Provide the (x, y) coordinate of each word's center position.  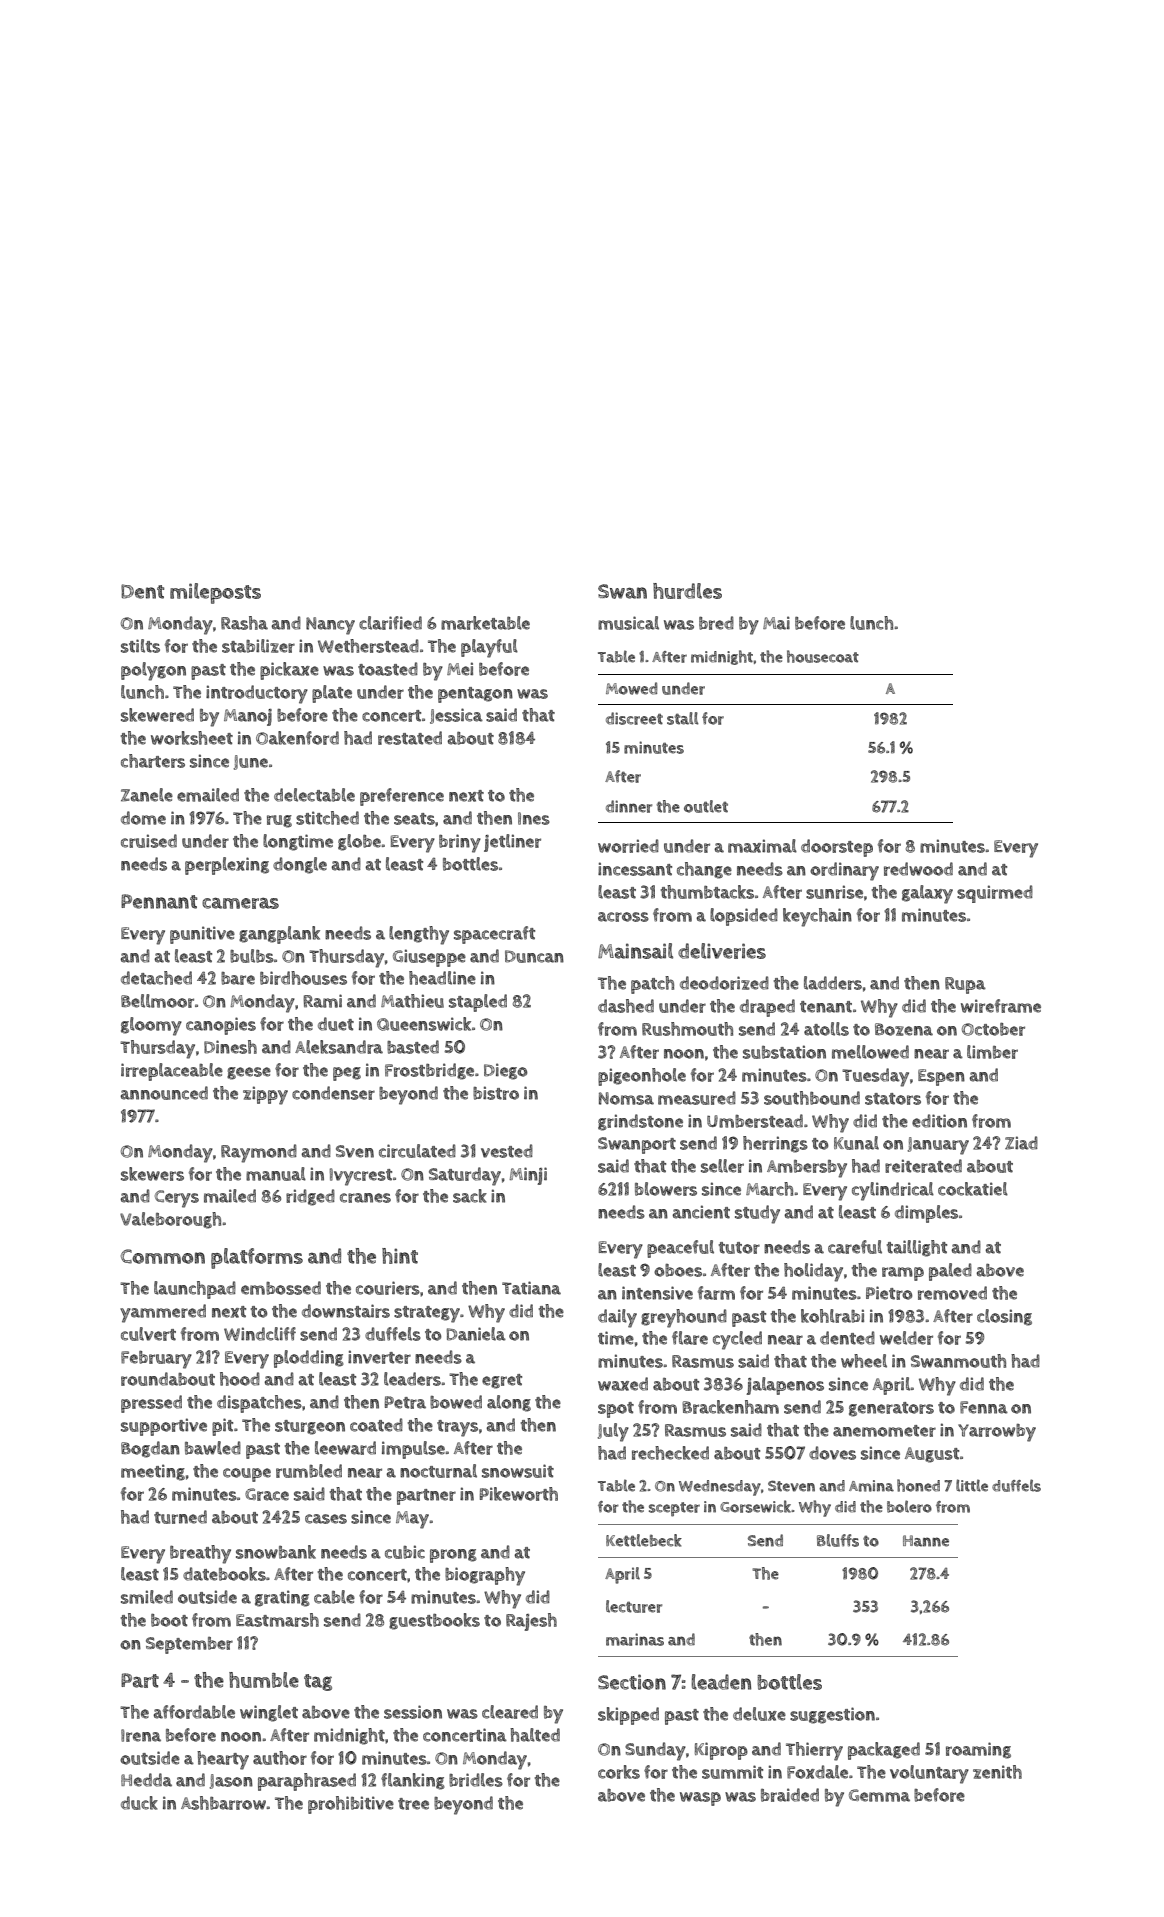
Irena (141, 1735)
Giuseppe (429, 958)
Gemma (879, 1795)
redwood (918, 869)
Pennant (159, 901)
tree (413, 1804)
